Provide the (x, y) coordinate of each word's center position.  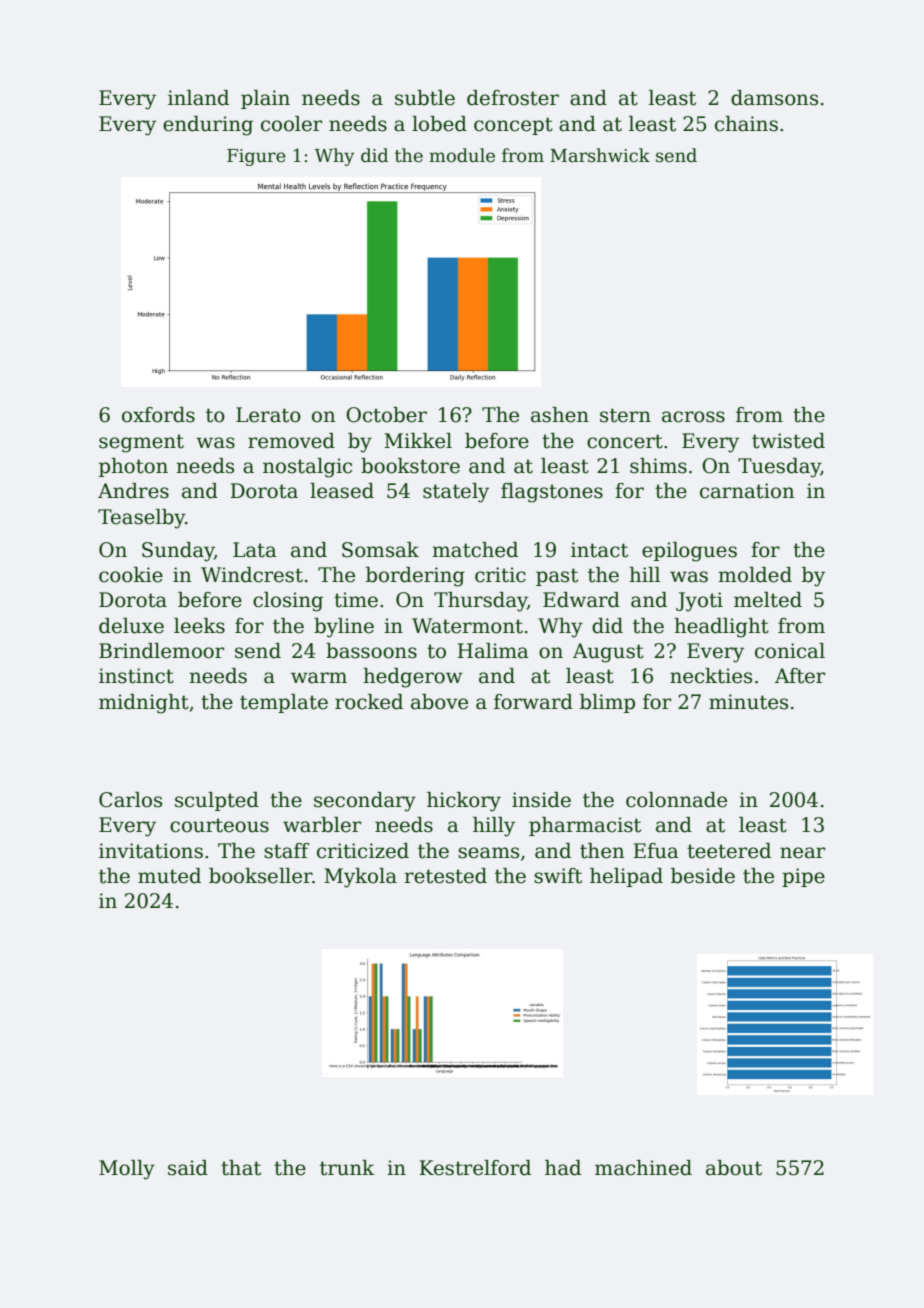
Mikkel (418, 441)
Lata (255, 550)
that (241, 1168)
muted (169, 876)
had (563, 1168)
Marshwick (600, 155)
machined (643, 1168)
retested (445, 876)
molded (755, 575)
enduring (208, 126)
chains (746, 124)
